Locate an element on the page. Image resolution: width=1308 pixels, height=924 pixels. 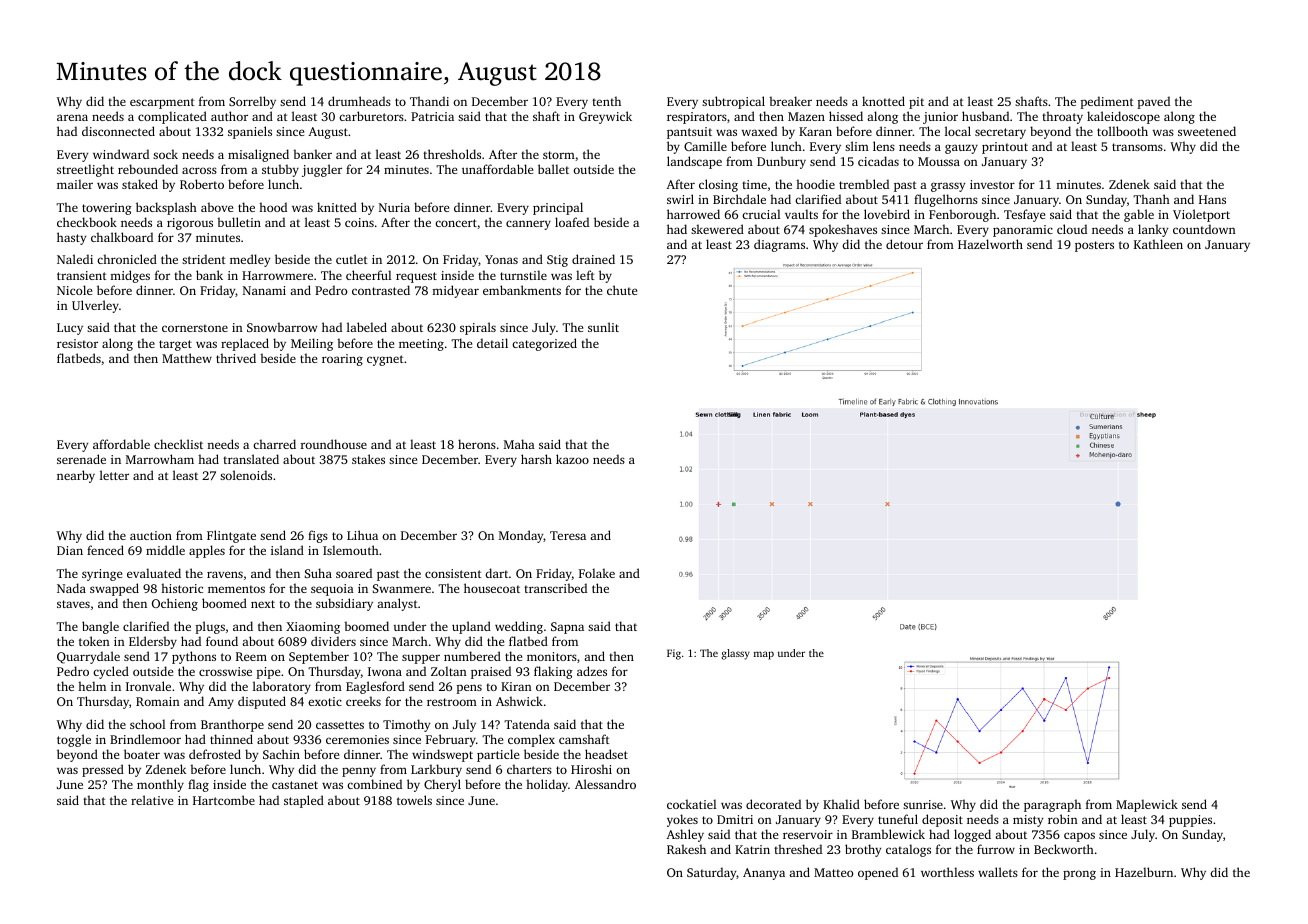
sunrise is located at coordinates (923, 804).
